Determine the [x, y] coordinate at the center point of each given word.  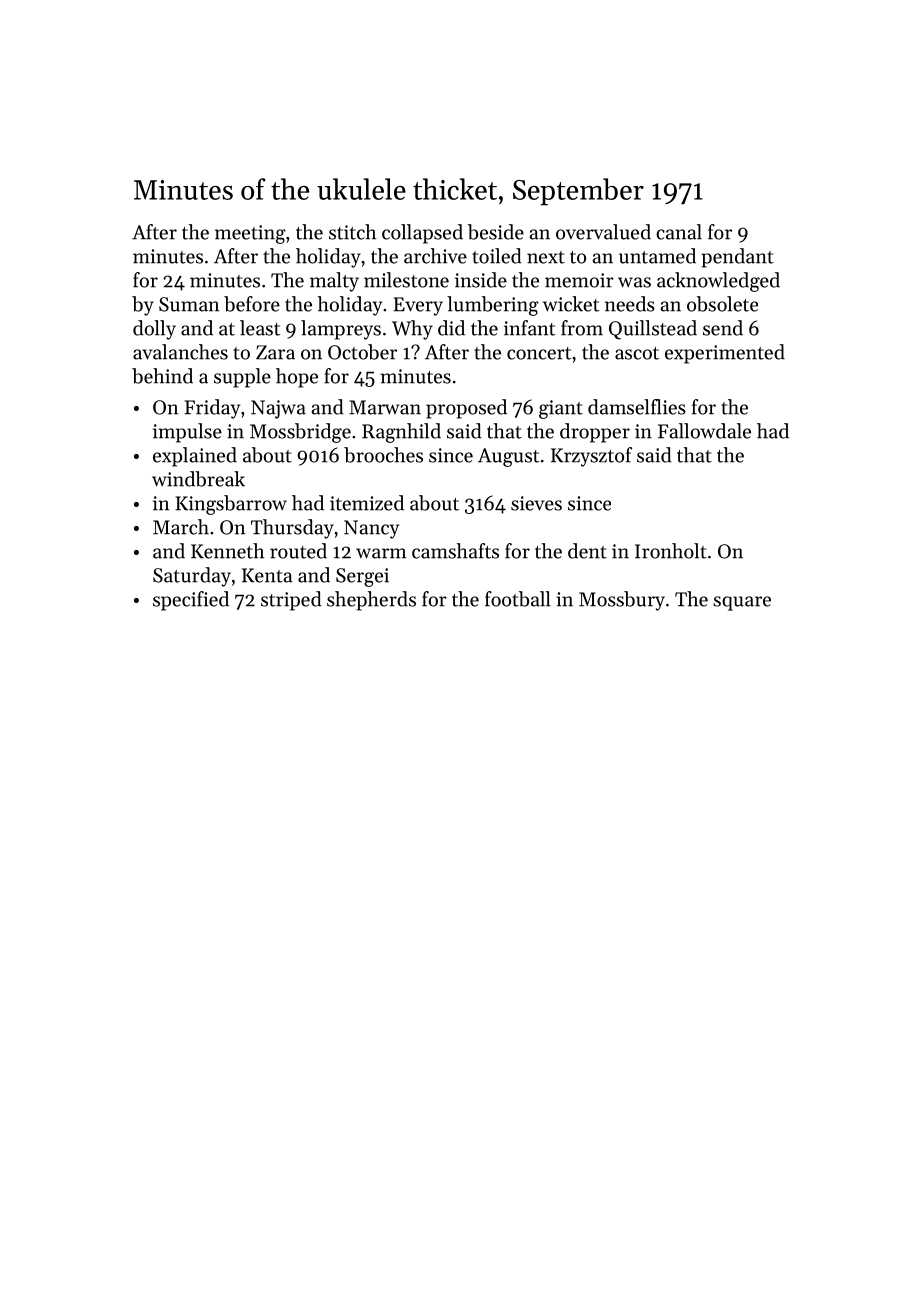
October [362, 352]
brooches [383, 455]
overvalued [603, 232]
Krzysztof [591, 457]
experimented [725, 354]
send [723, 328]
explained [195, 457]
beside [496, 232]
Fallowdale [704, 431]
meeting [250, 234]
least [260, 328]
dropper [595, 433]
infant [529, 328]
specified [191, 601]
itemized [367, 503]
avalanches [180, 352]
